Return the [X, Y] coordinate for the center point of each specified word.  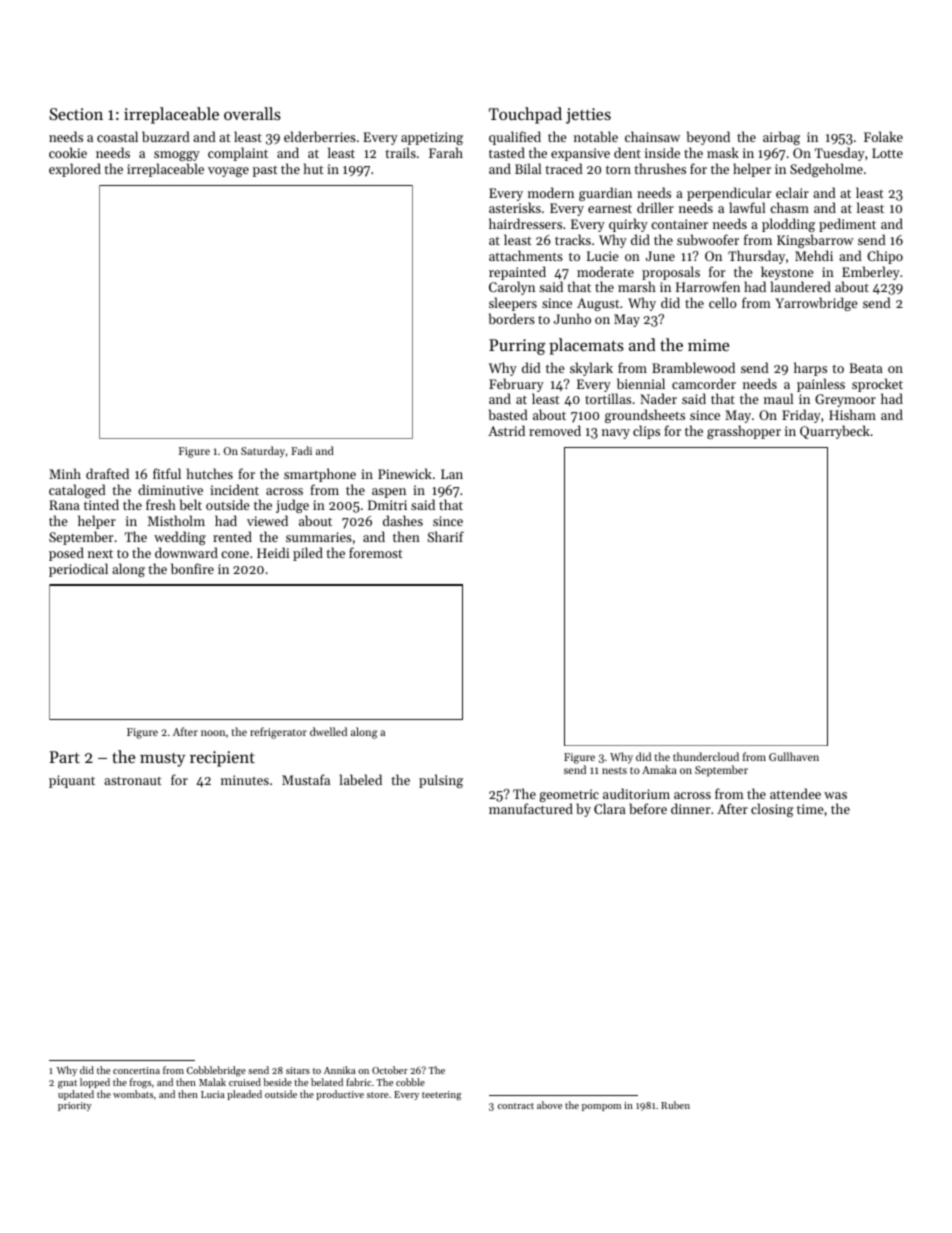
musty [162, 760]
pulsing [441, 781]
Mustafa [306, 779]
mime [708, 345]
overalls [252, 113]
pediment [847, 225]
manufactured [531, 808]
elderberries [320, 136]
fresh [161, 504]
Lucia [213, 1094]
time [810, 809]
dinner [690, 808]
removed [555, 430]
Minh [65, 473]
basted [508, 414]
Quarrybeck [835, 432]
